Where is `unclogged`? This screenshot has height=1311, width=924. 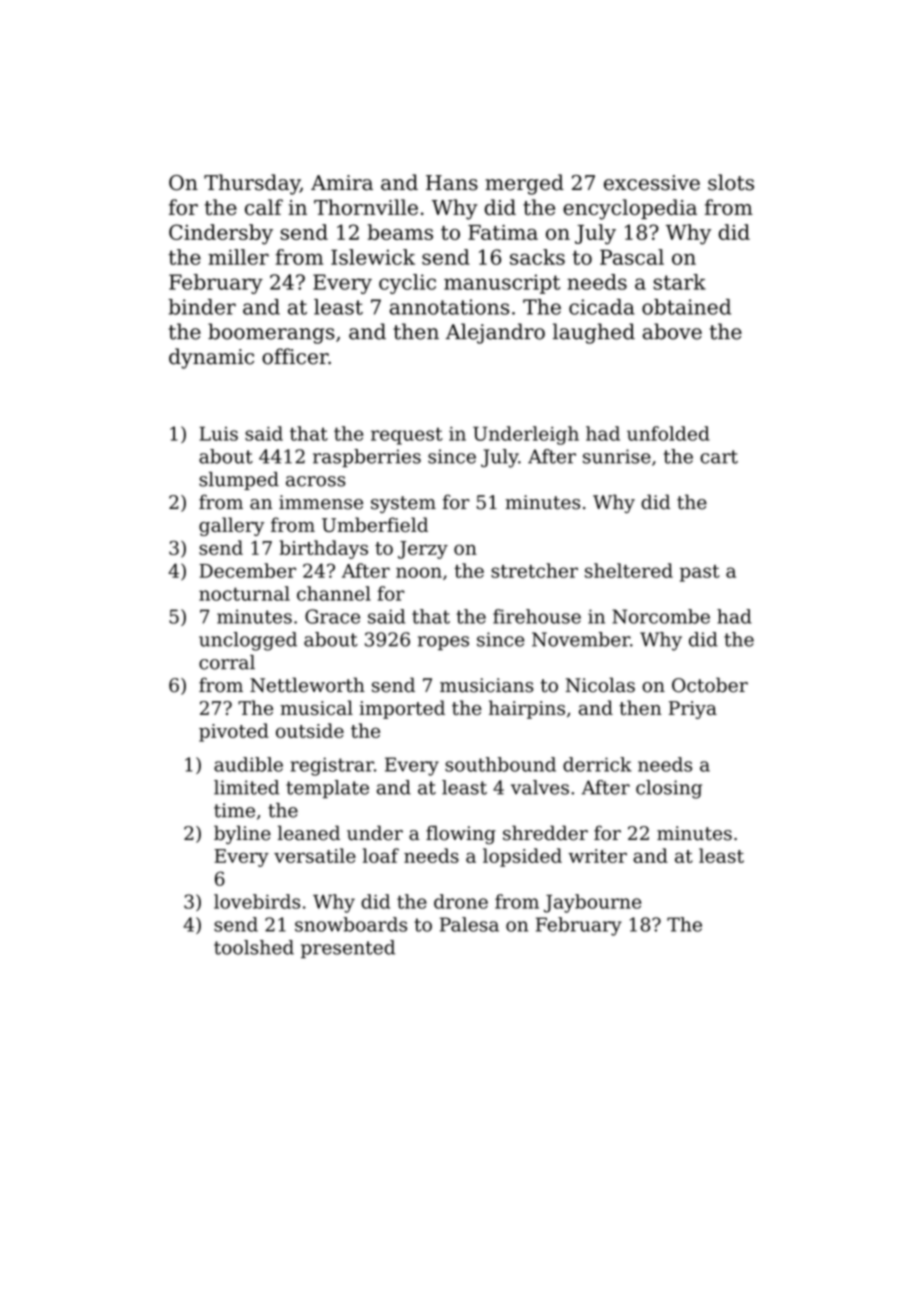 unclogged is located at coordinates (248, 641).
